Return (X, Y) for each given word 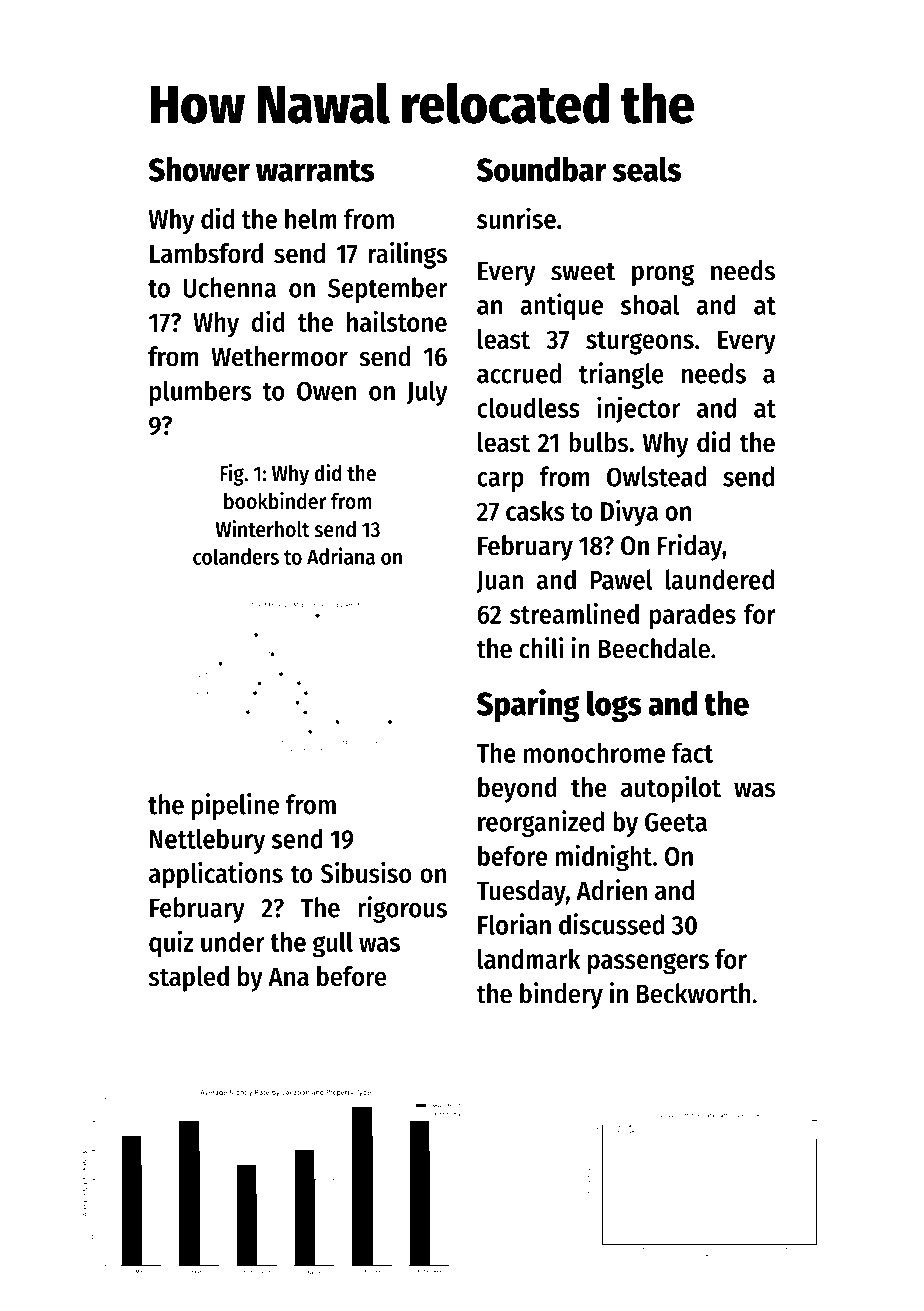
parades (693, 617)
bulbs (598, 442)
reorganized (541, 823)
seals (647, 169)
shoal (650, 304)
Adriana (341, 556)
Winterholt (263, 529)
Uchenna (229, 287)
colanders (236, 556)
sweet (583, 272)
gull (332, 944)
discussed (611, 924)
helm (311, 219)
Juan (499, 582)
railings (408, 255)
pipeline (235, 806)
